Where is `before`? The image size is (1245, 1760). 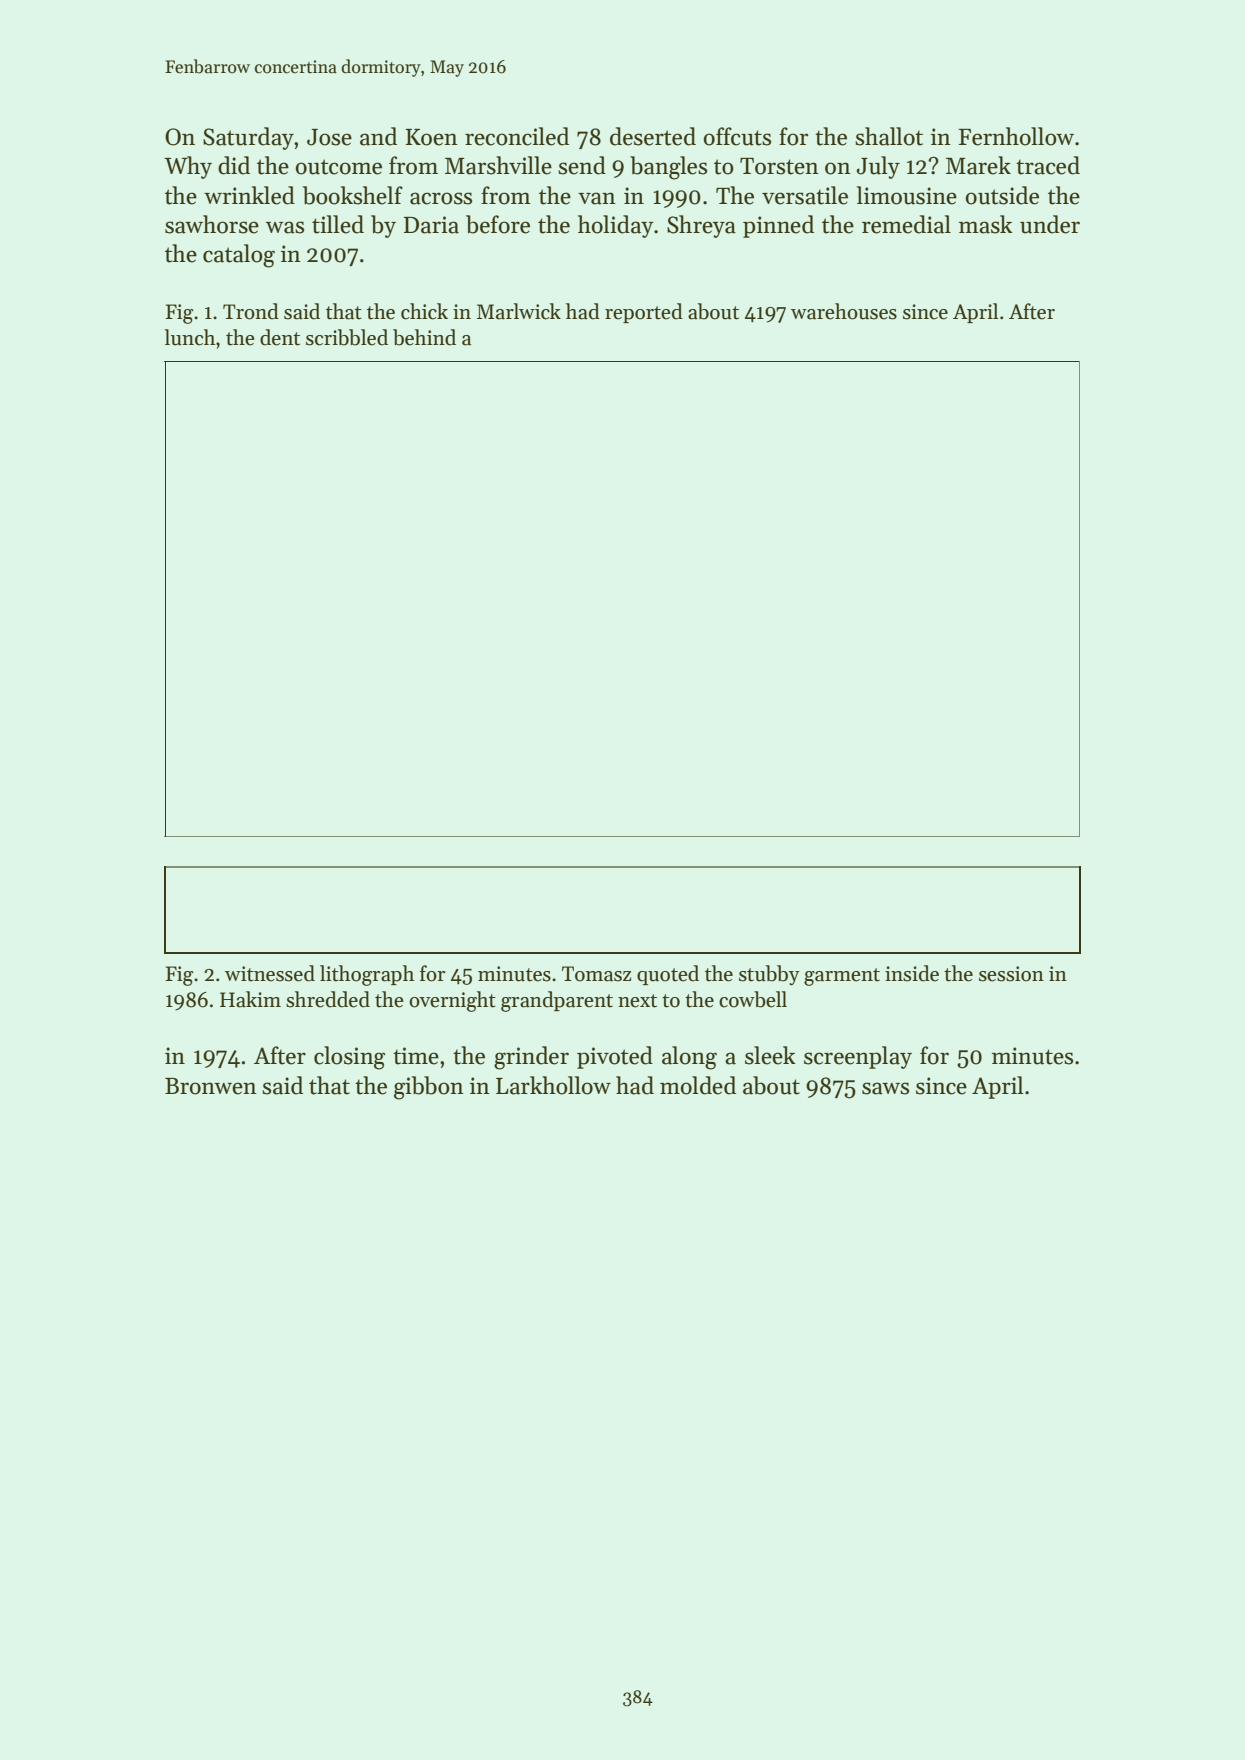
before is located at coordinates (498, 224).
